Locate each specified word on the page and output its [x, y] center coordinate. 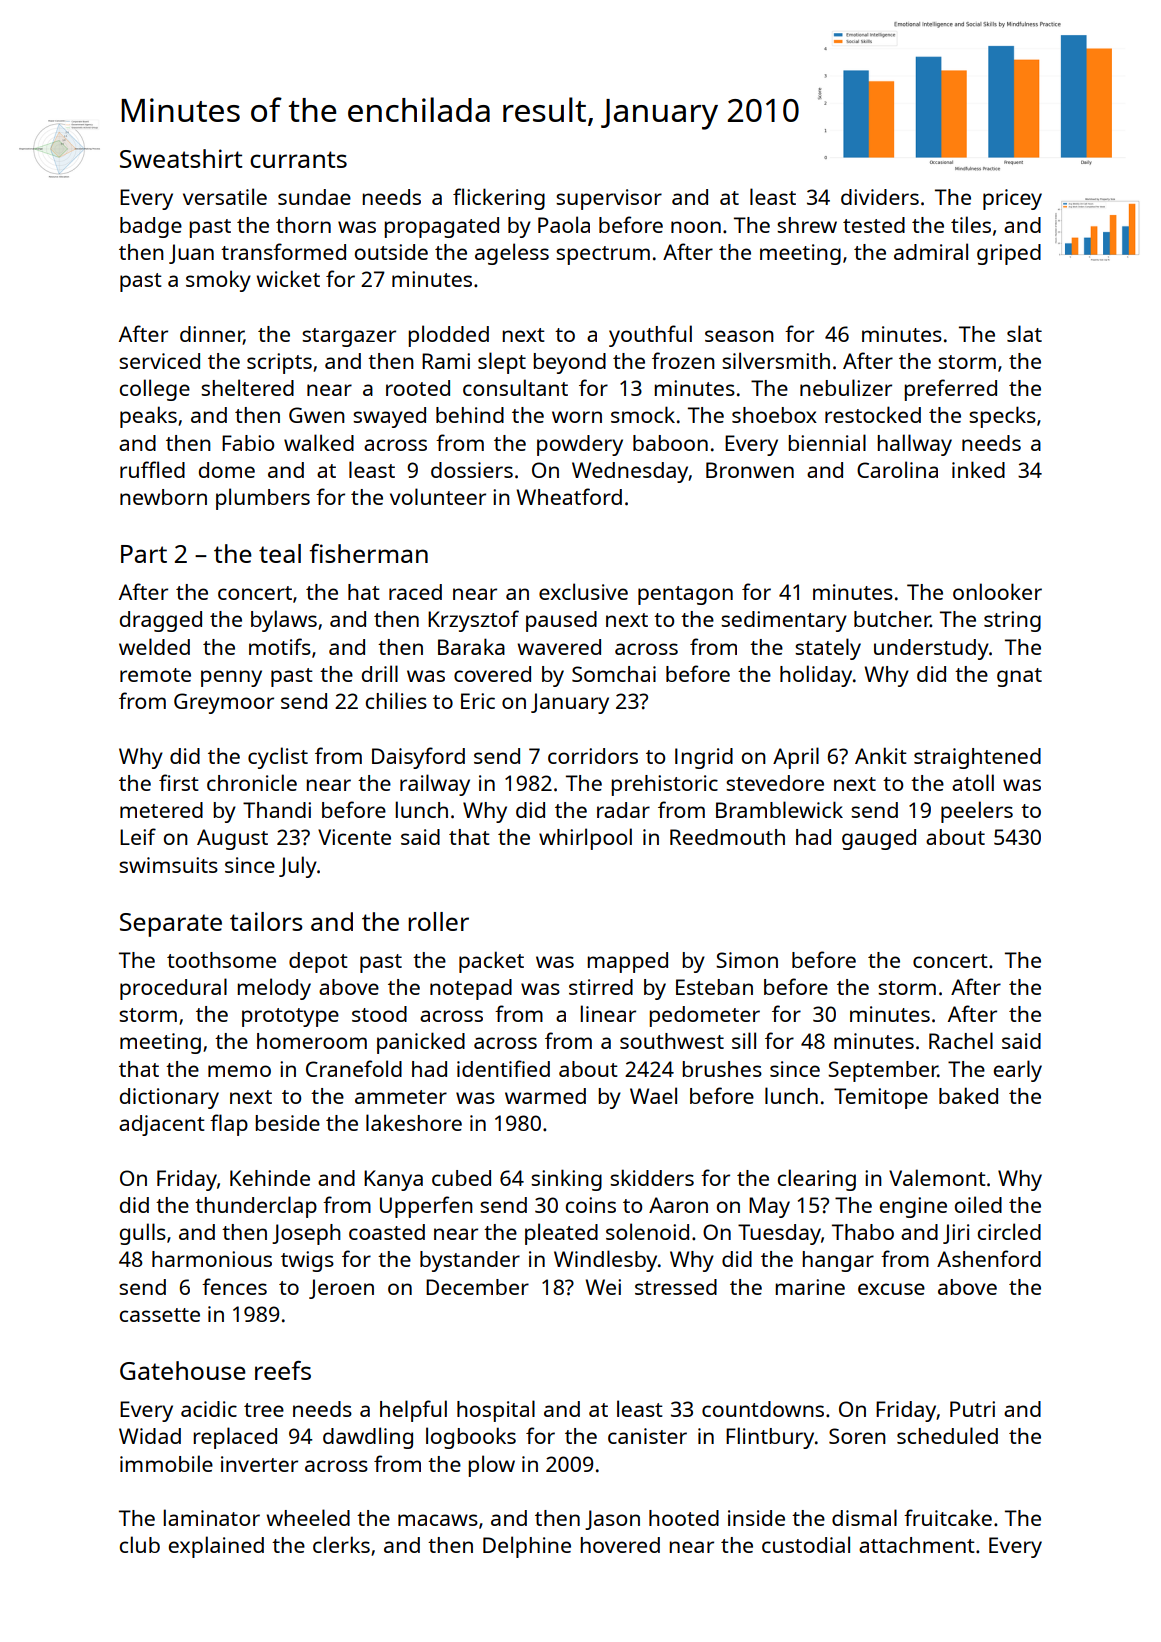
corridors [593, 756]
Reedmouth [727, 837]
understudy [931, 649]
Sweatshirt [181, 158]
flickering [499, 199]
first [179, 782]
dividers [880, 197]
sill [744, 1040]
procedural [173, 989]
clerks [341, 1544]
